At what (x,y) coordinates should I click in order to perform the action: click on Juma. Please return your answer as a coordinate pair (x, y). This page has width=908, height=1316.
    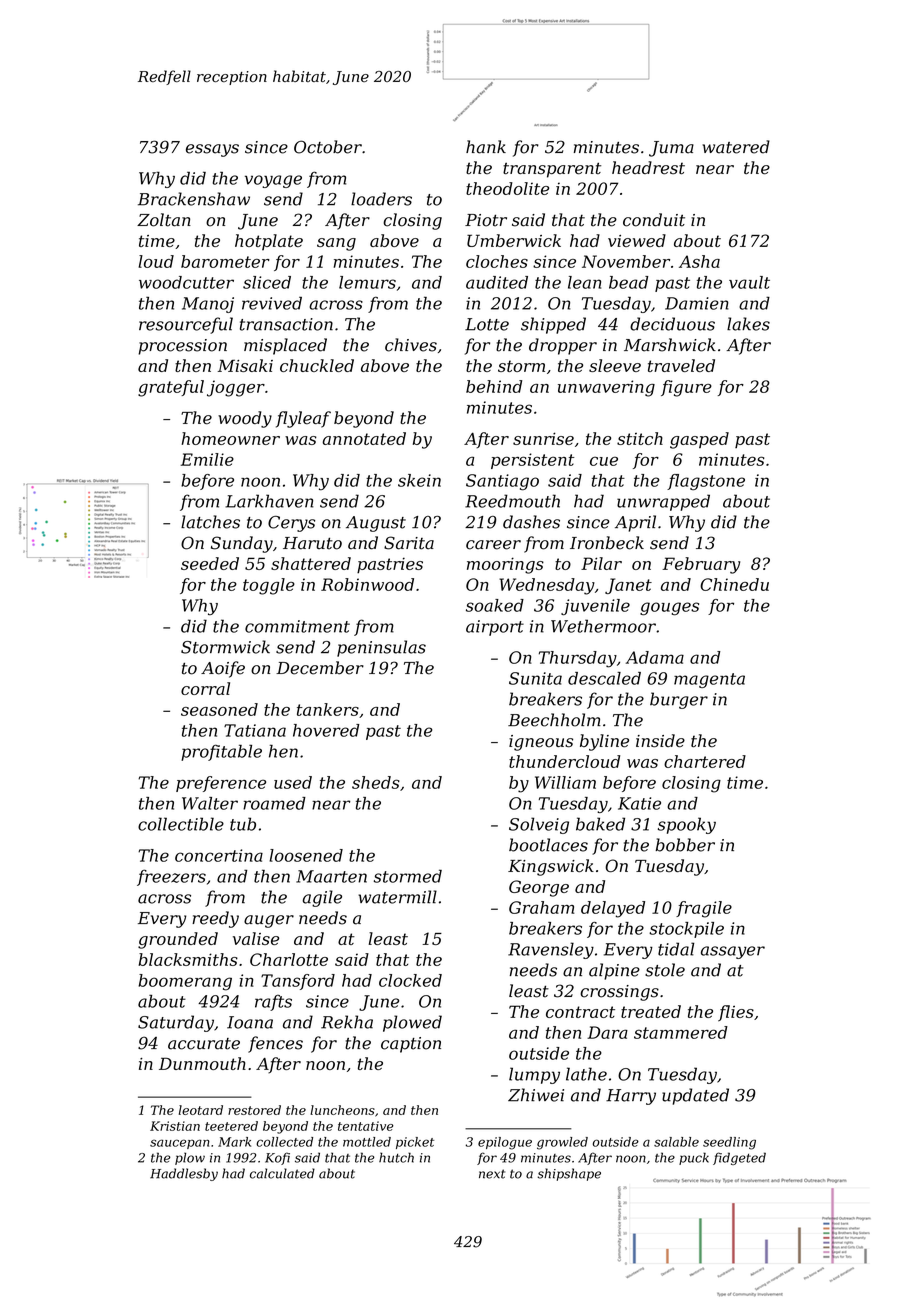
    Looking at the image, I should click on (671, 149).
